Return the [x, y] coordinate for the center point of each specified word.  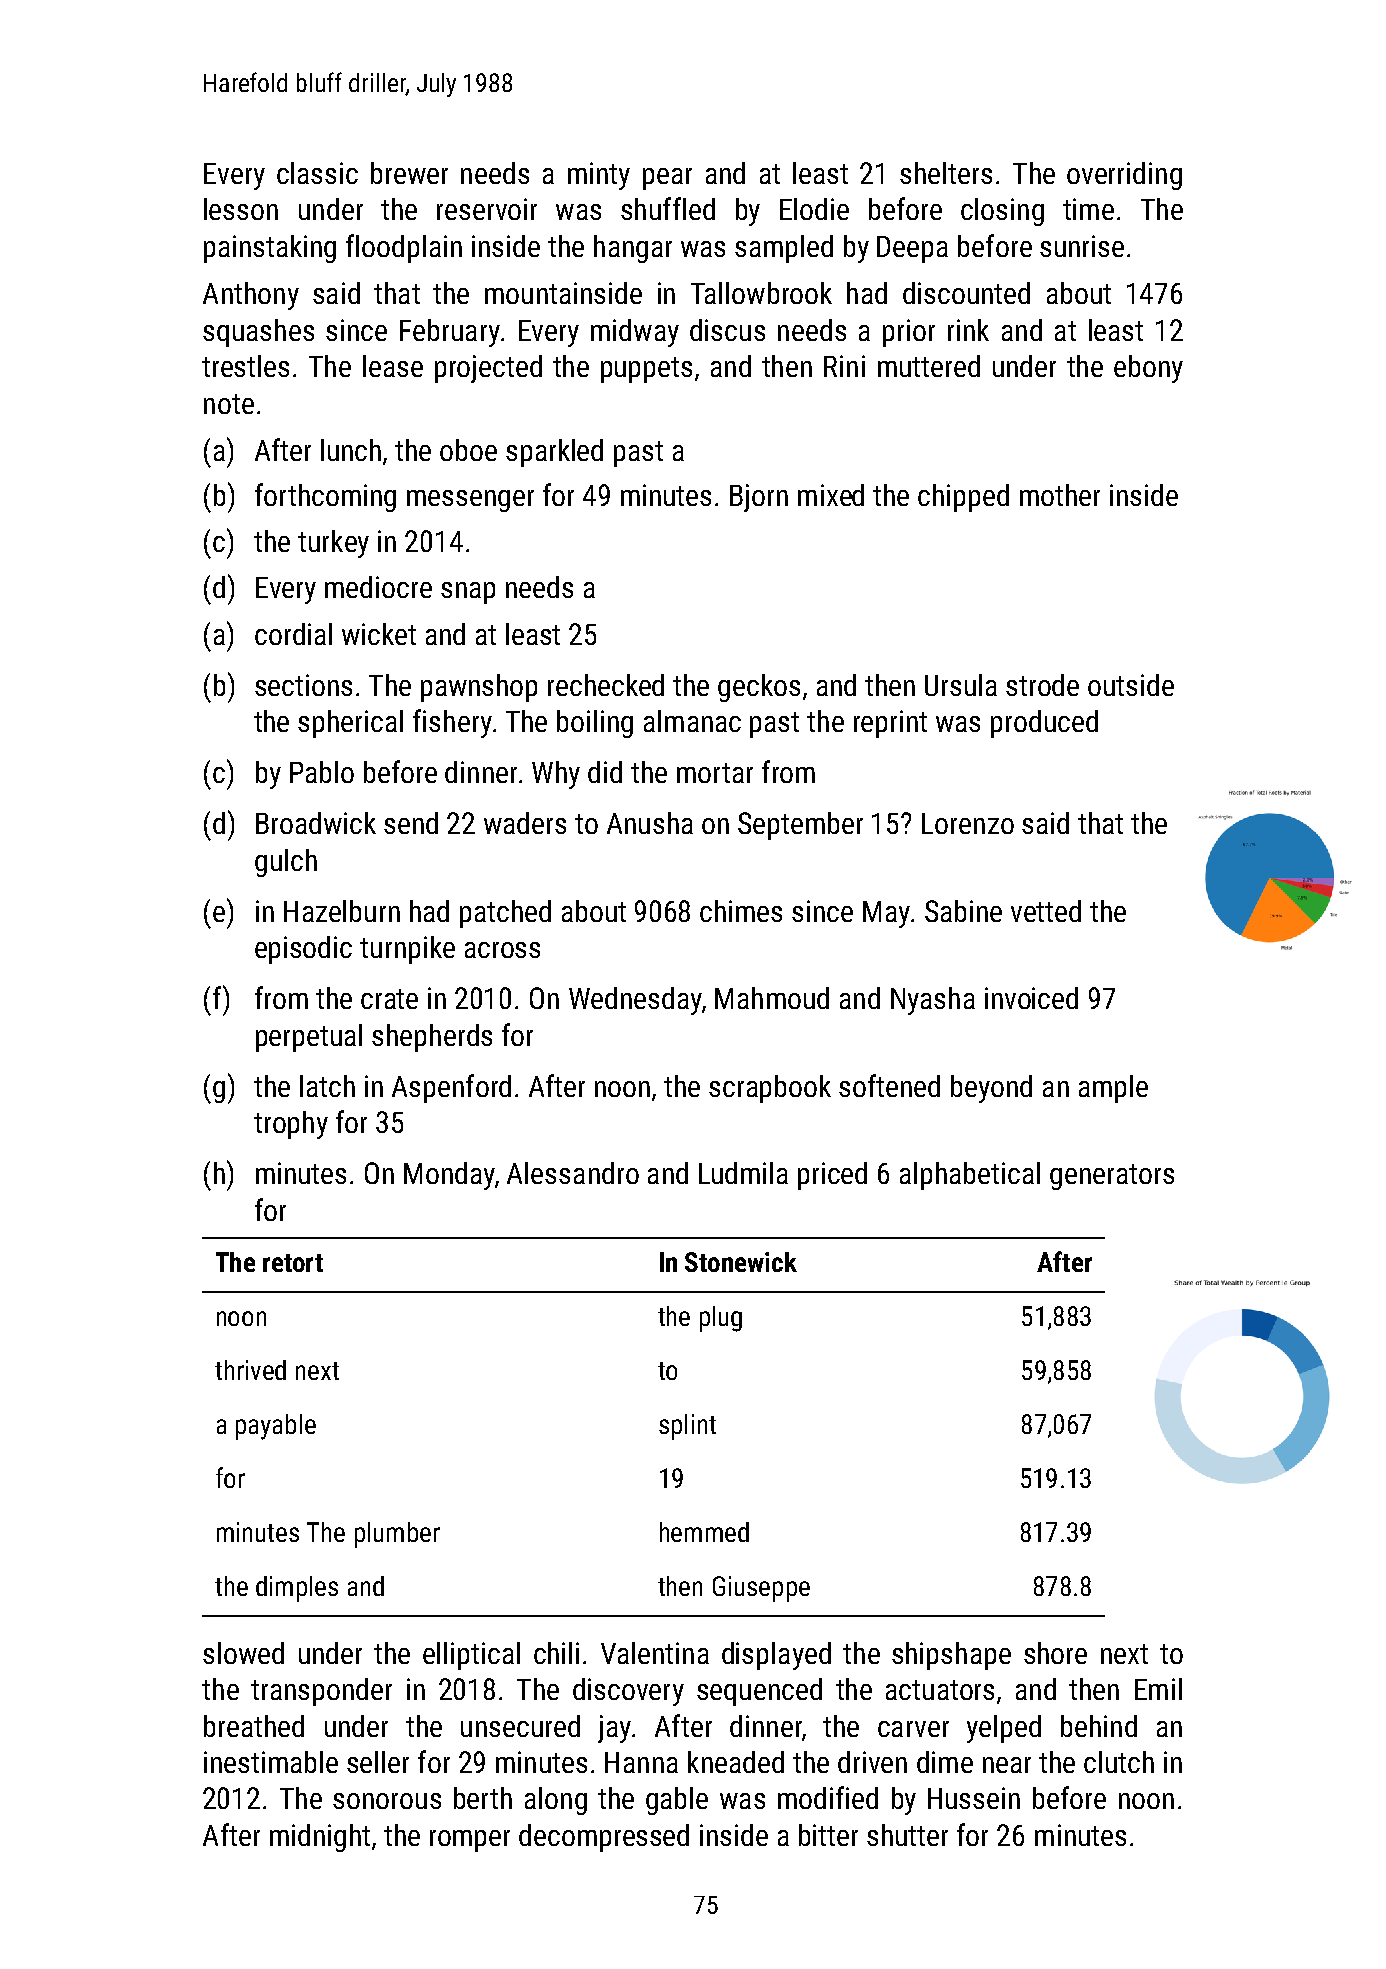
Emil [1158, 1689]
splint [687, 1427]
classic [317, 173]
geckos [759, 688]
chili [556, 1653]
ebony [1148, 369]
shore [1055, 1653]
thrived [250, 1370]
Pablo [322, 772]
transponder [321, 1692]
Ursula [961, 685]
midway [635, 333]
